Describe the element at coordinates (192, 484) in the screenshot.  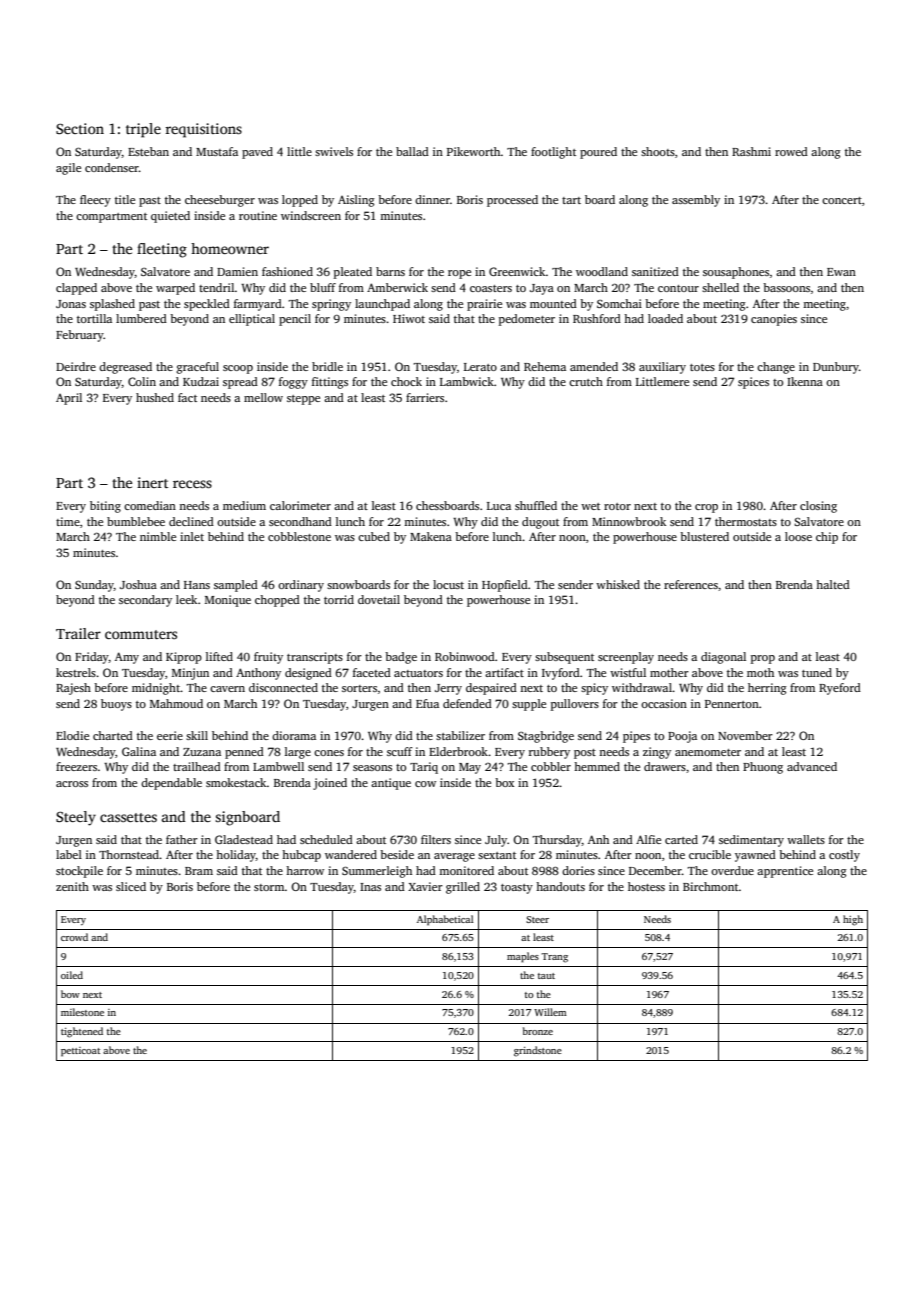
I see `recess` at that location.
